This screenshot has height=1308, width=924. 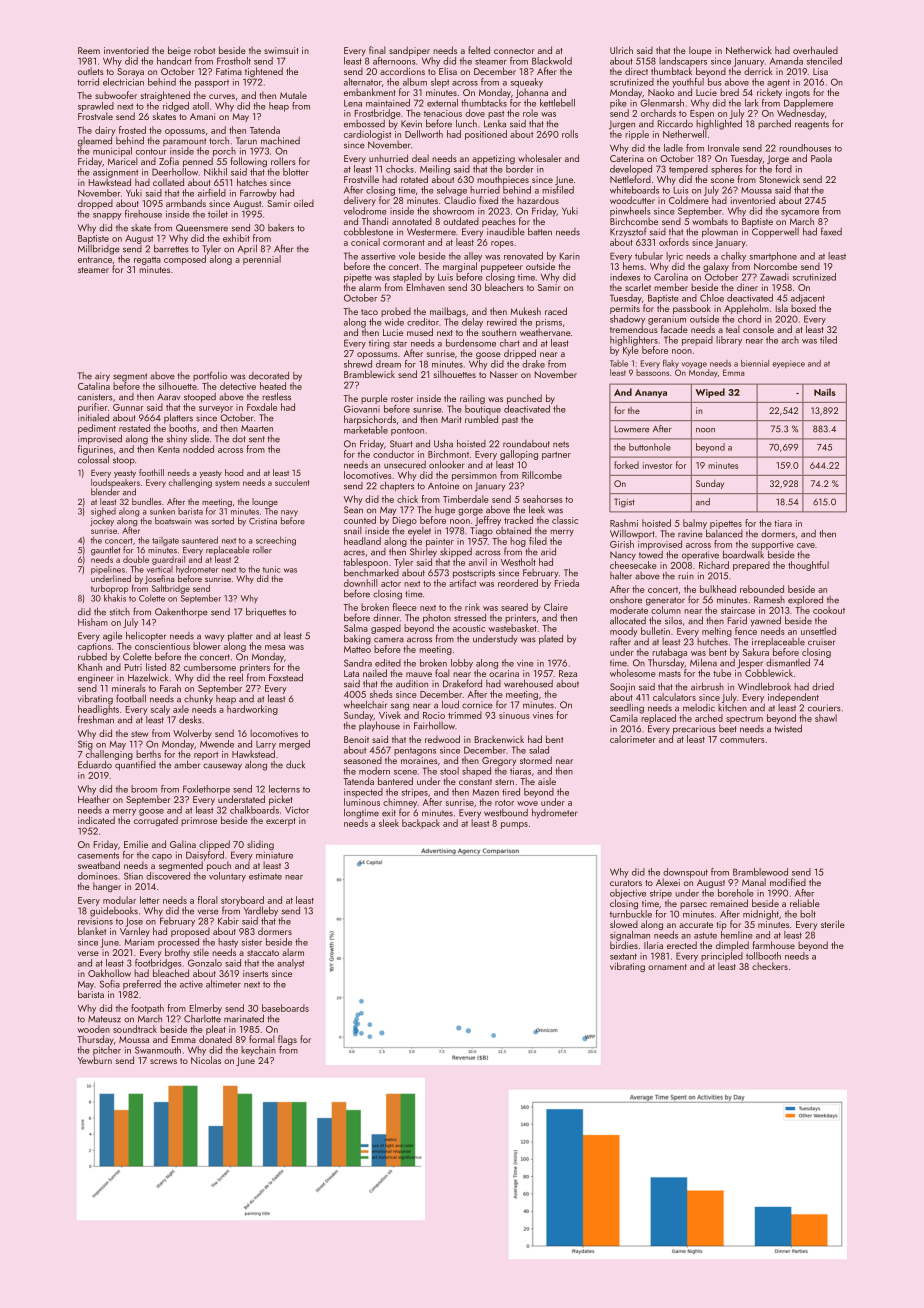 What do you see at coordinates (95, 1060) in the screenshot?
I see `Yewburn` at bounding box center [95, 1060].
